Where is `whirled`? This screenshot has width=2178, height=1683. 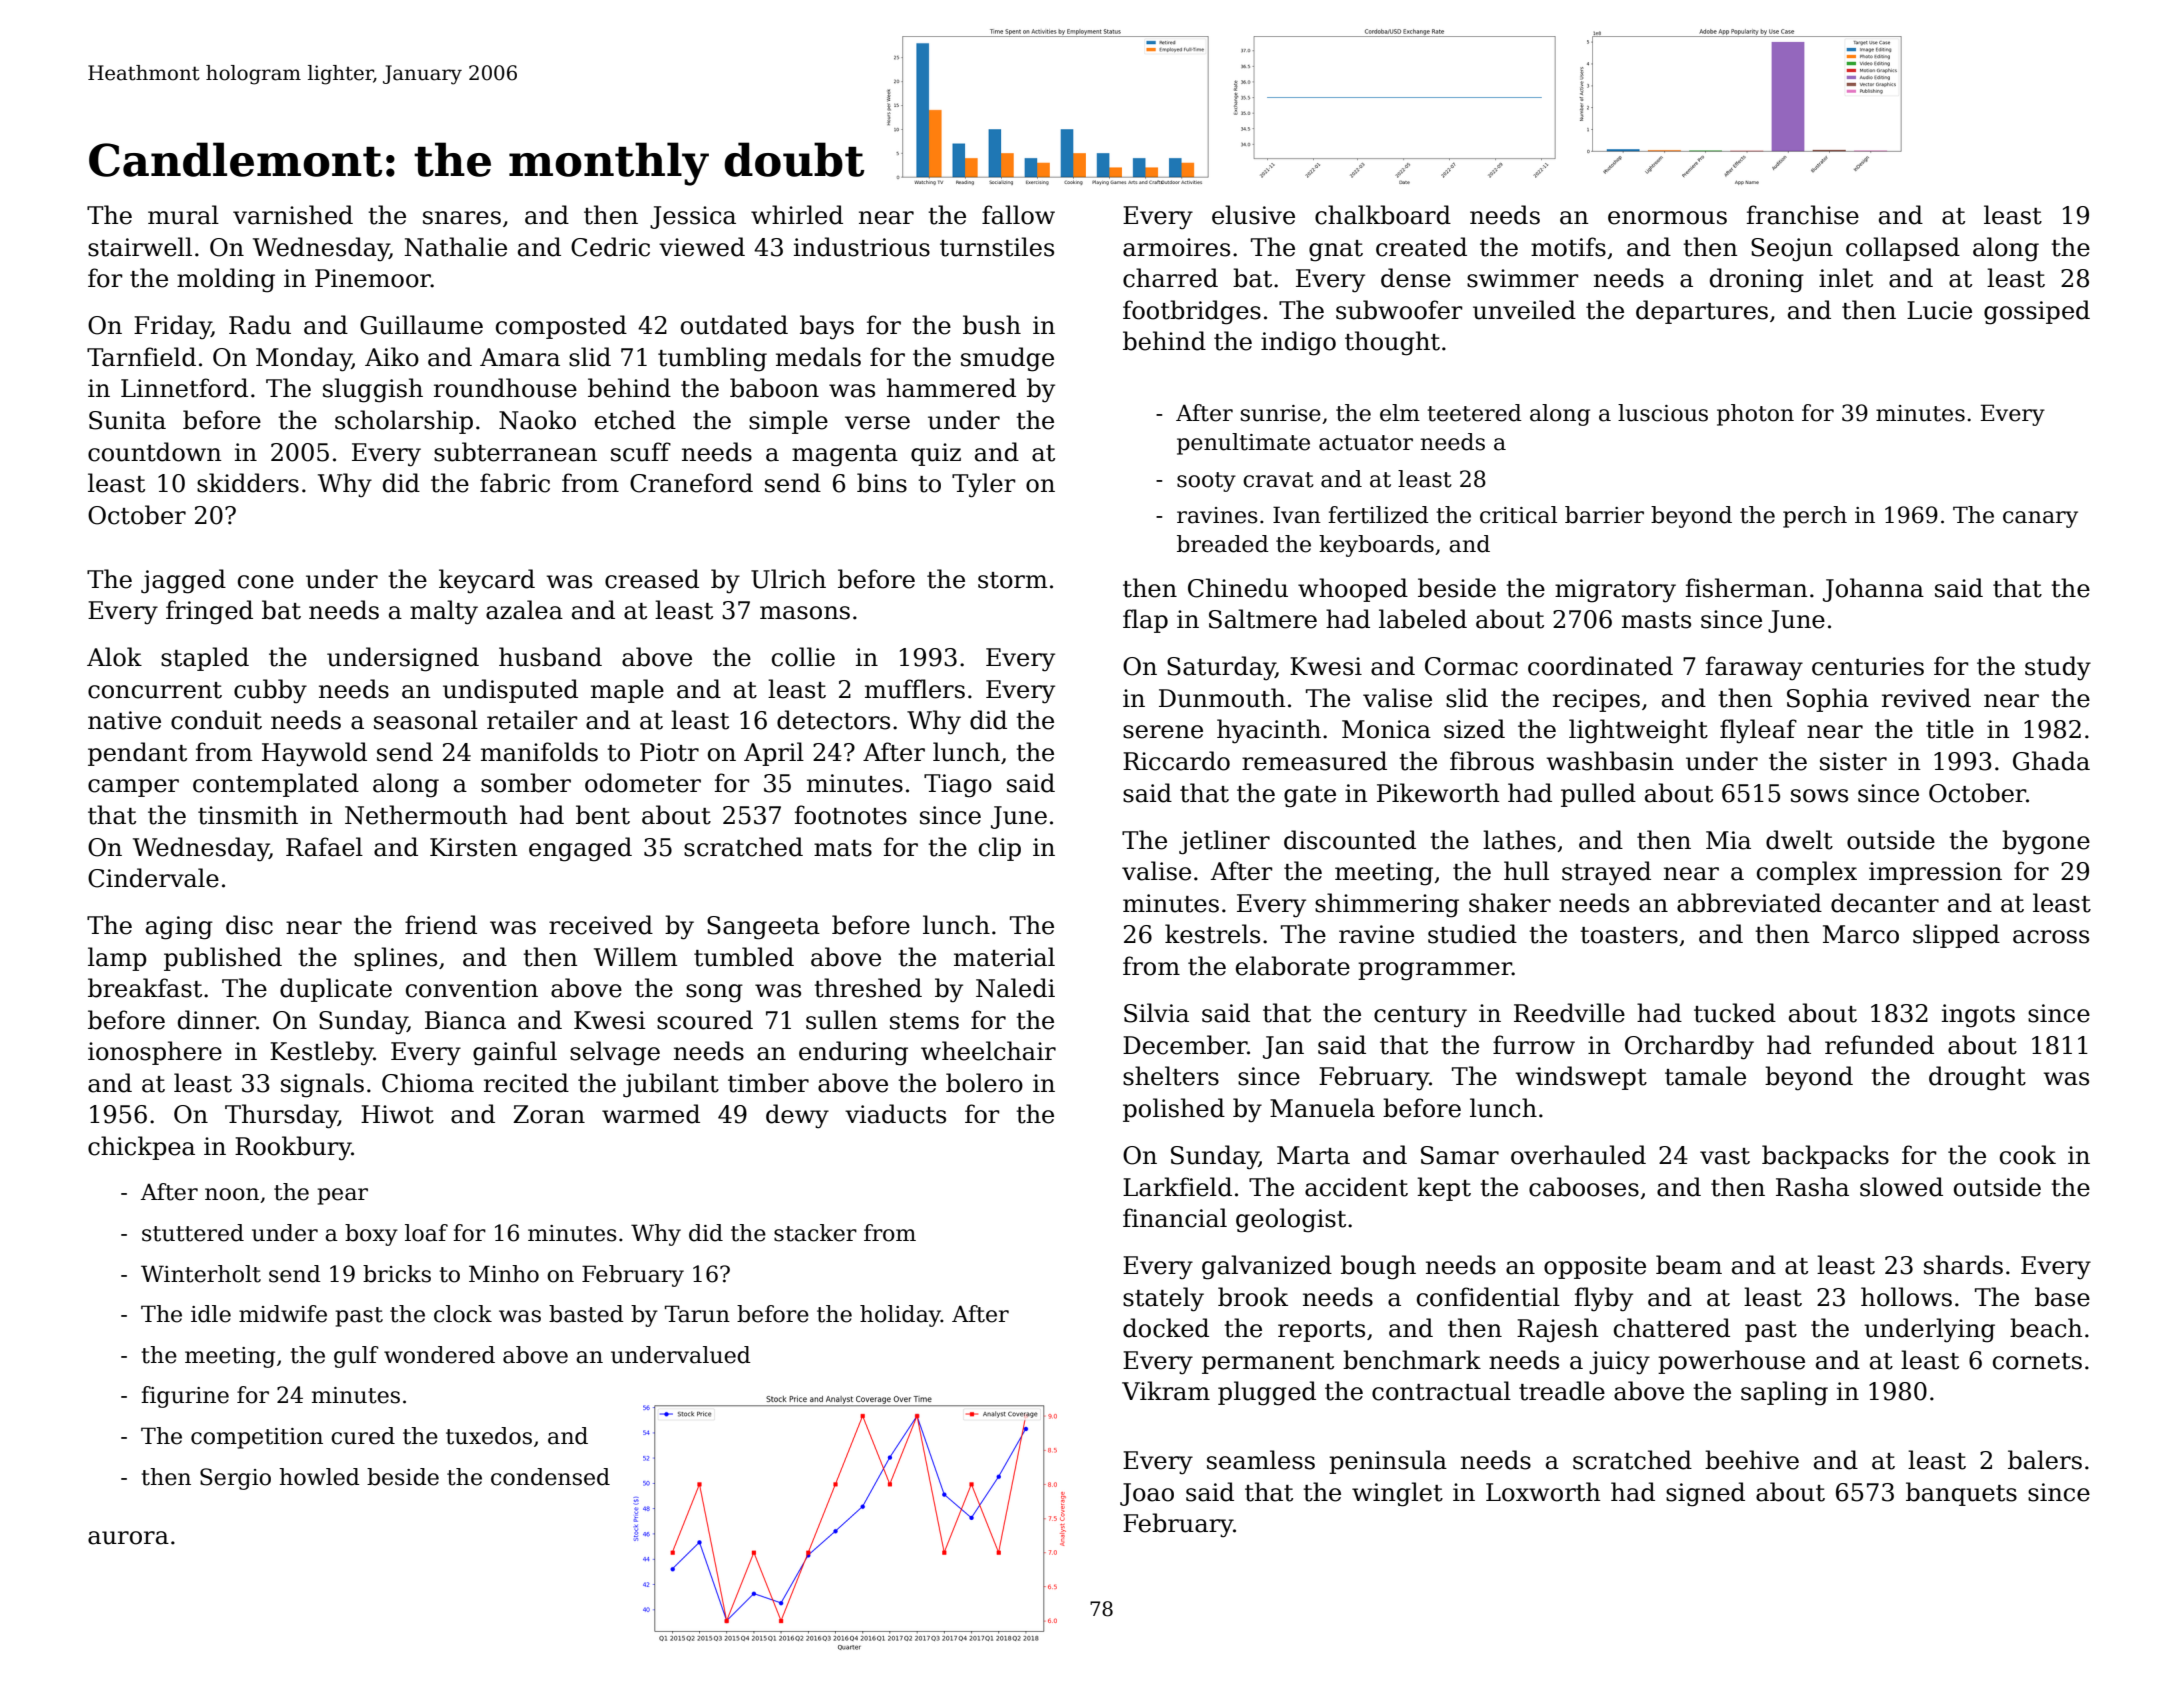 whirled is located at coordinates (797, 215).
